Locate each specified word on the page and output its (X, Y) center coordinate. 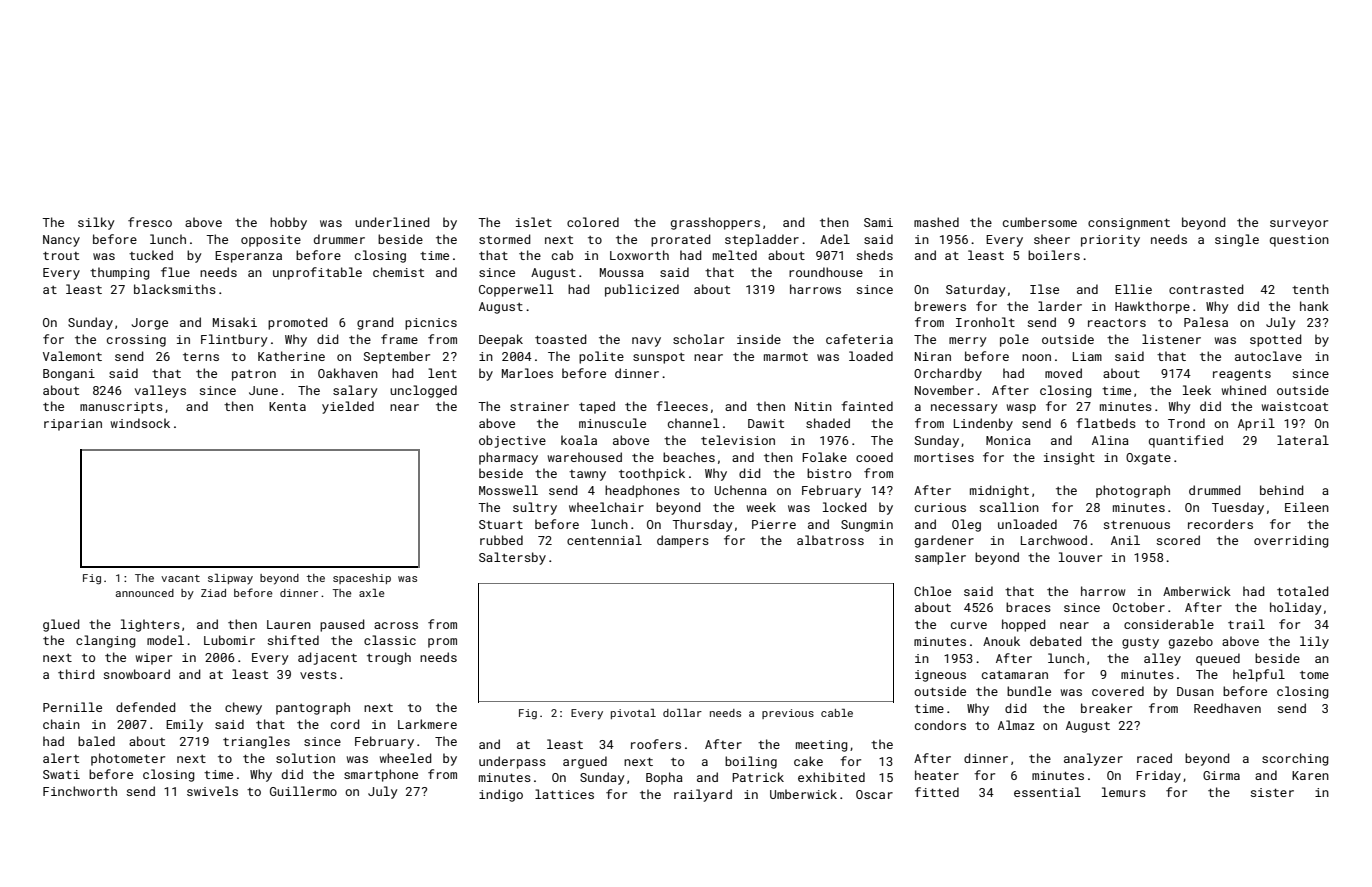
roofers (656, 744)
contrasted (1206, 289)
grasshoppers (715, 223)
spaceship (362, 579)
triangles (256, 742)
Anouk (1001, 641)
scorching (1295, 759)
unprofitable (317, 273)
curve (969, 625)
